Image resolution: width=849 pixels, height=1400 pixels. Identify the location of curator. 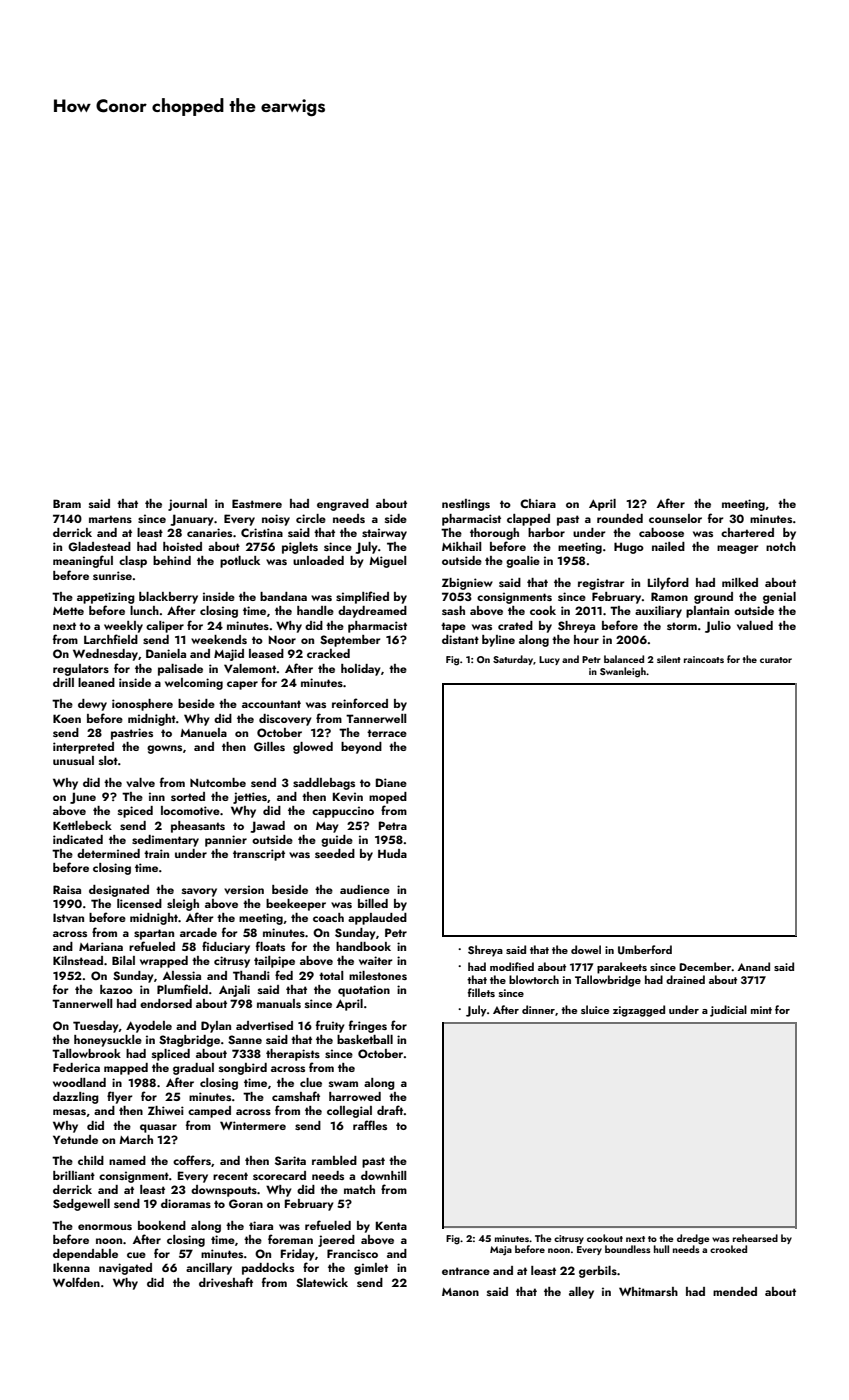
(776, 660).
